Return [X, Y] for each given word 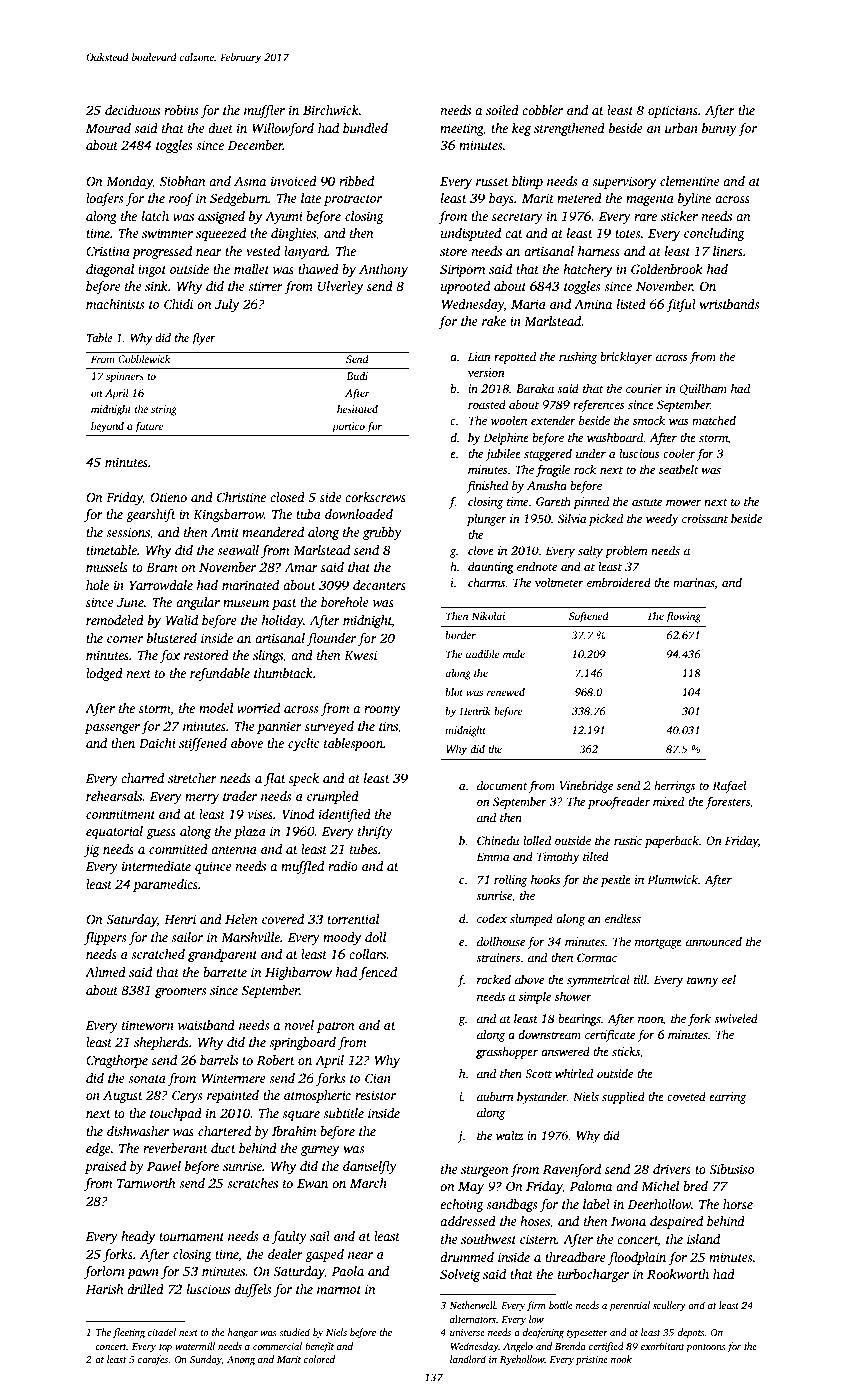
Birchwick [331, 110]
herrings [674, 787]
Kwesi [360, 655]
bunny [719, 129]
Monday [129, 182]
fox [170, 656]
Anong [241, 1361]
